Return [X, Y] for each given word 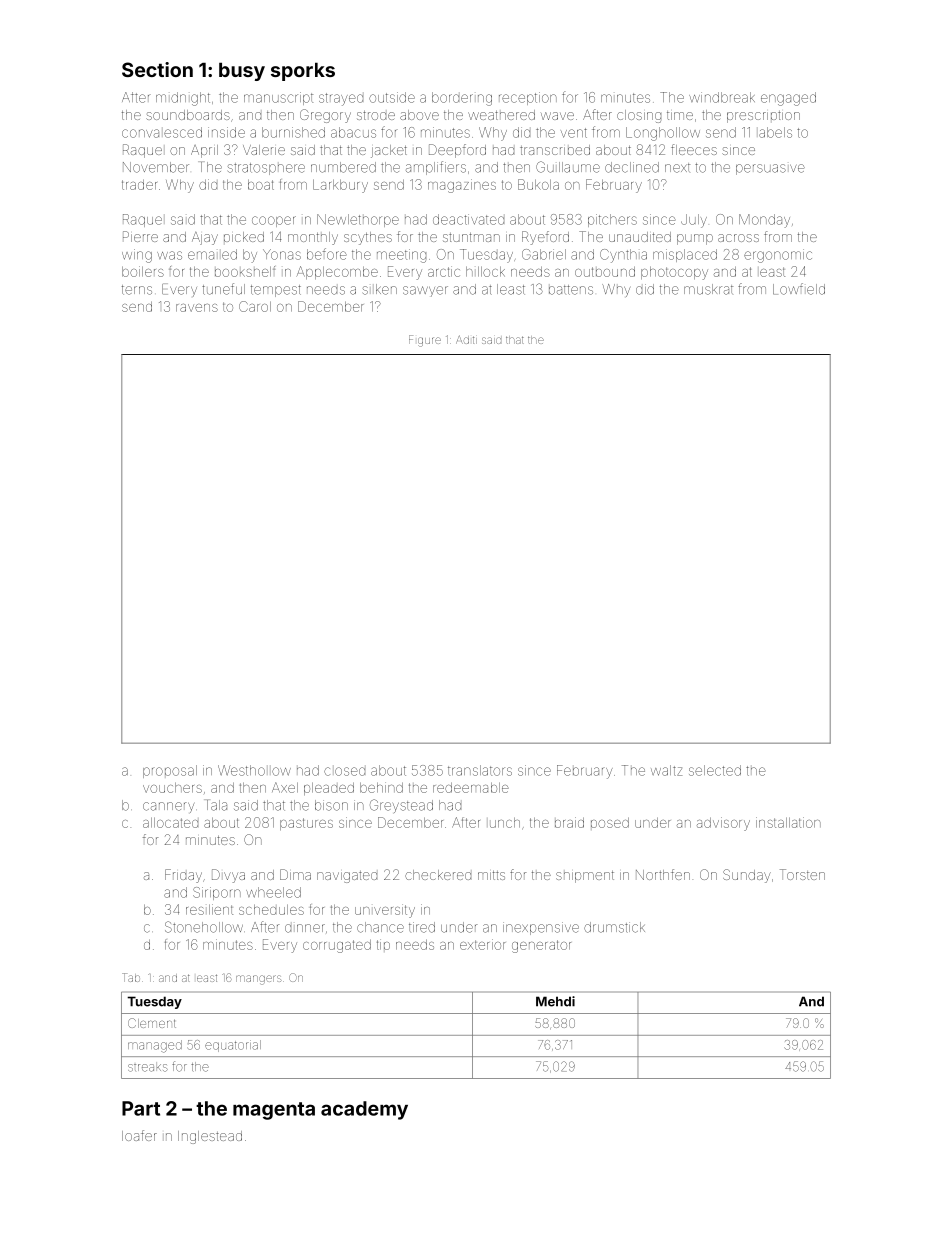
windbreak [722, 97]
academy [364, 1110]
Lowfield [799, 289]
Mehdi [555, 1001]
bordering [462, 99]
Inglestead [210, 1137]
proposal [170, 771]
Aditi [466, 339]
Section [157, 69]
